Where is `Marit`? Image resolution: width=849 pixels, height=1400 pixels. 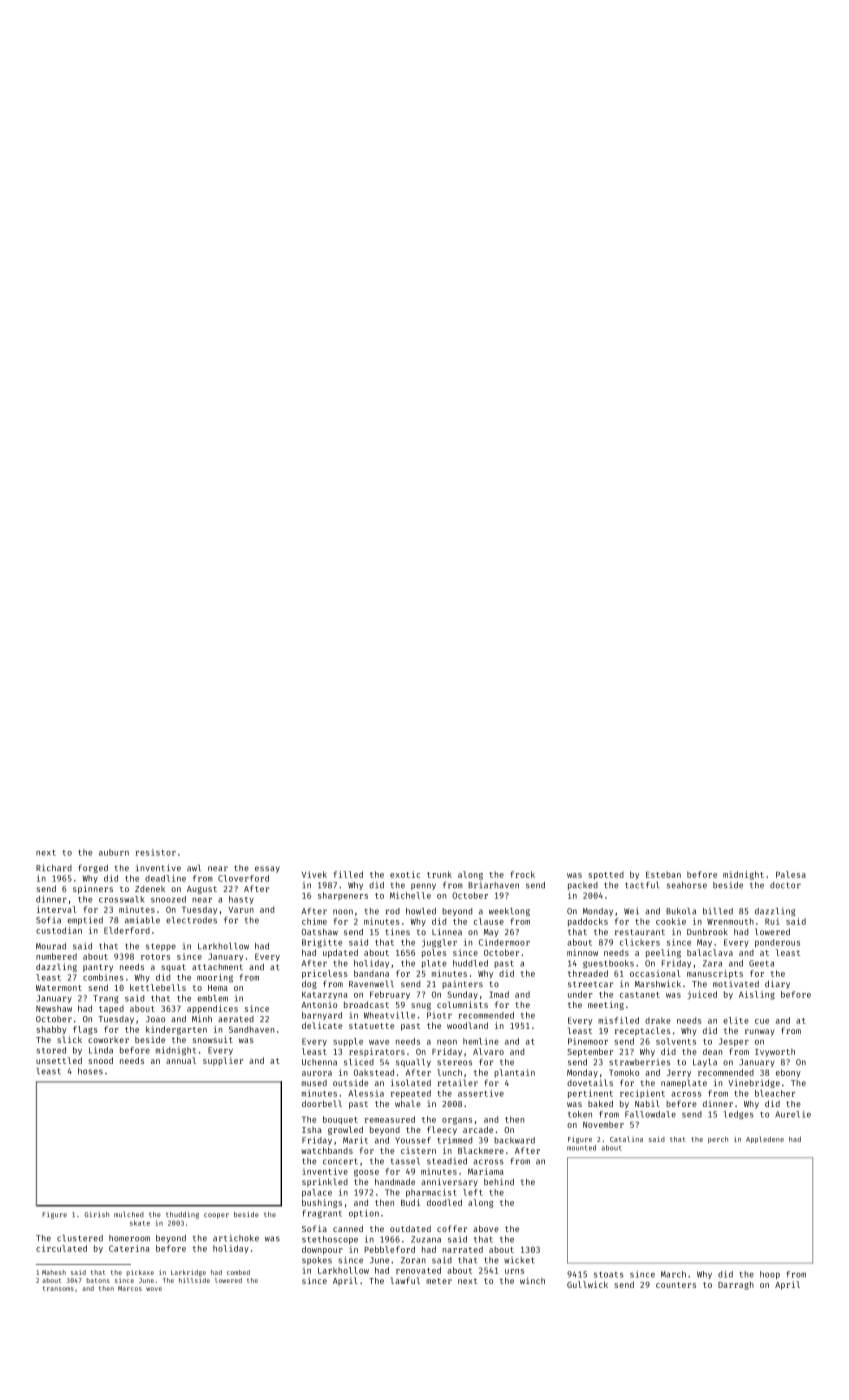
Marit is located at coordinates (355, 1140).
